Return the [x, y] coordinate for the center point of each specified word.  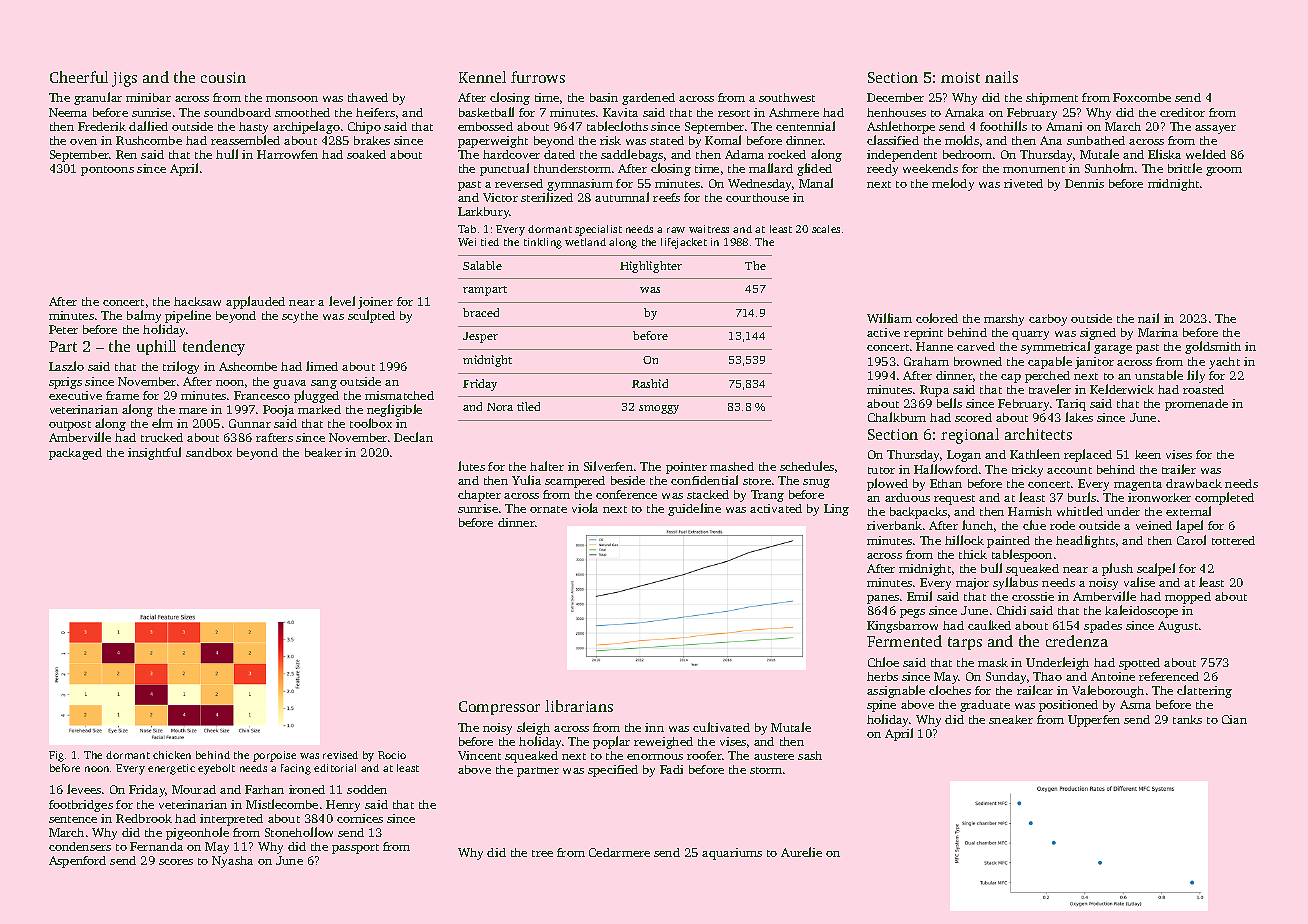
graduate [985, 706]
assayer [1215, 129]
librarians [579, 706]
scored [973, 417]
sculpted [371, 316]
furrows [538, 77]
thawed [368, 97]
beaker [323, 452]
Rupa [934, 391]
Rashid [650, 383]
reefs [666, 197]
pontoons [107, 171]
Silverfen [608, 466]
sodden [367, 789]
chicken [172, 755]
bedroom [967, 154]
